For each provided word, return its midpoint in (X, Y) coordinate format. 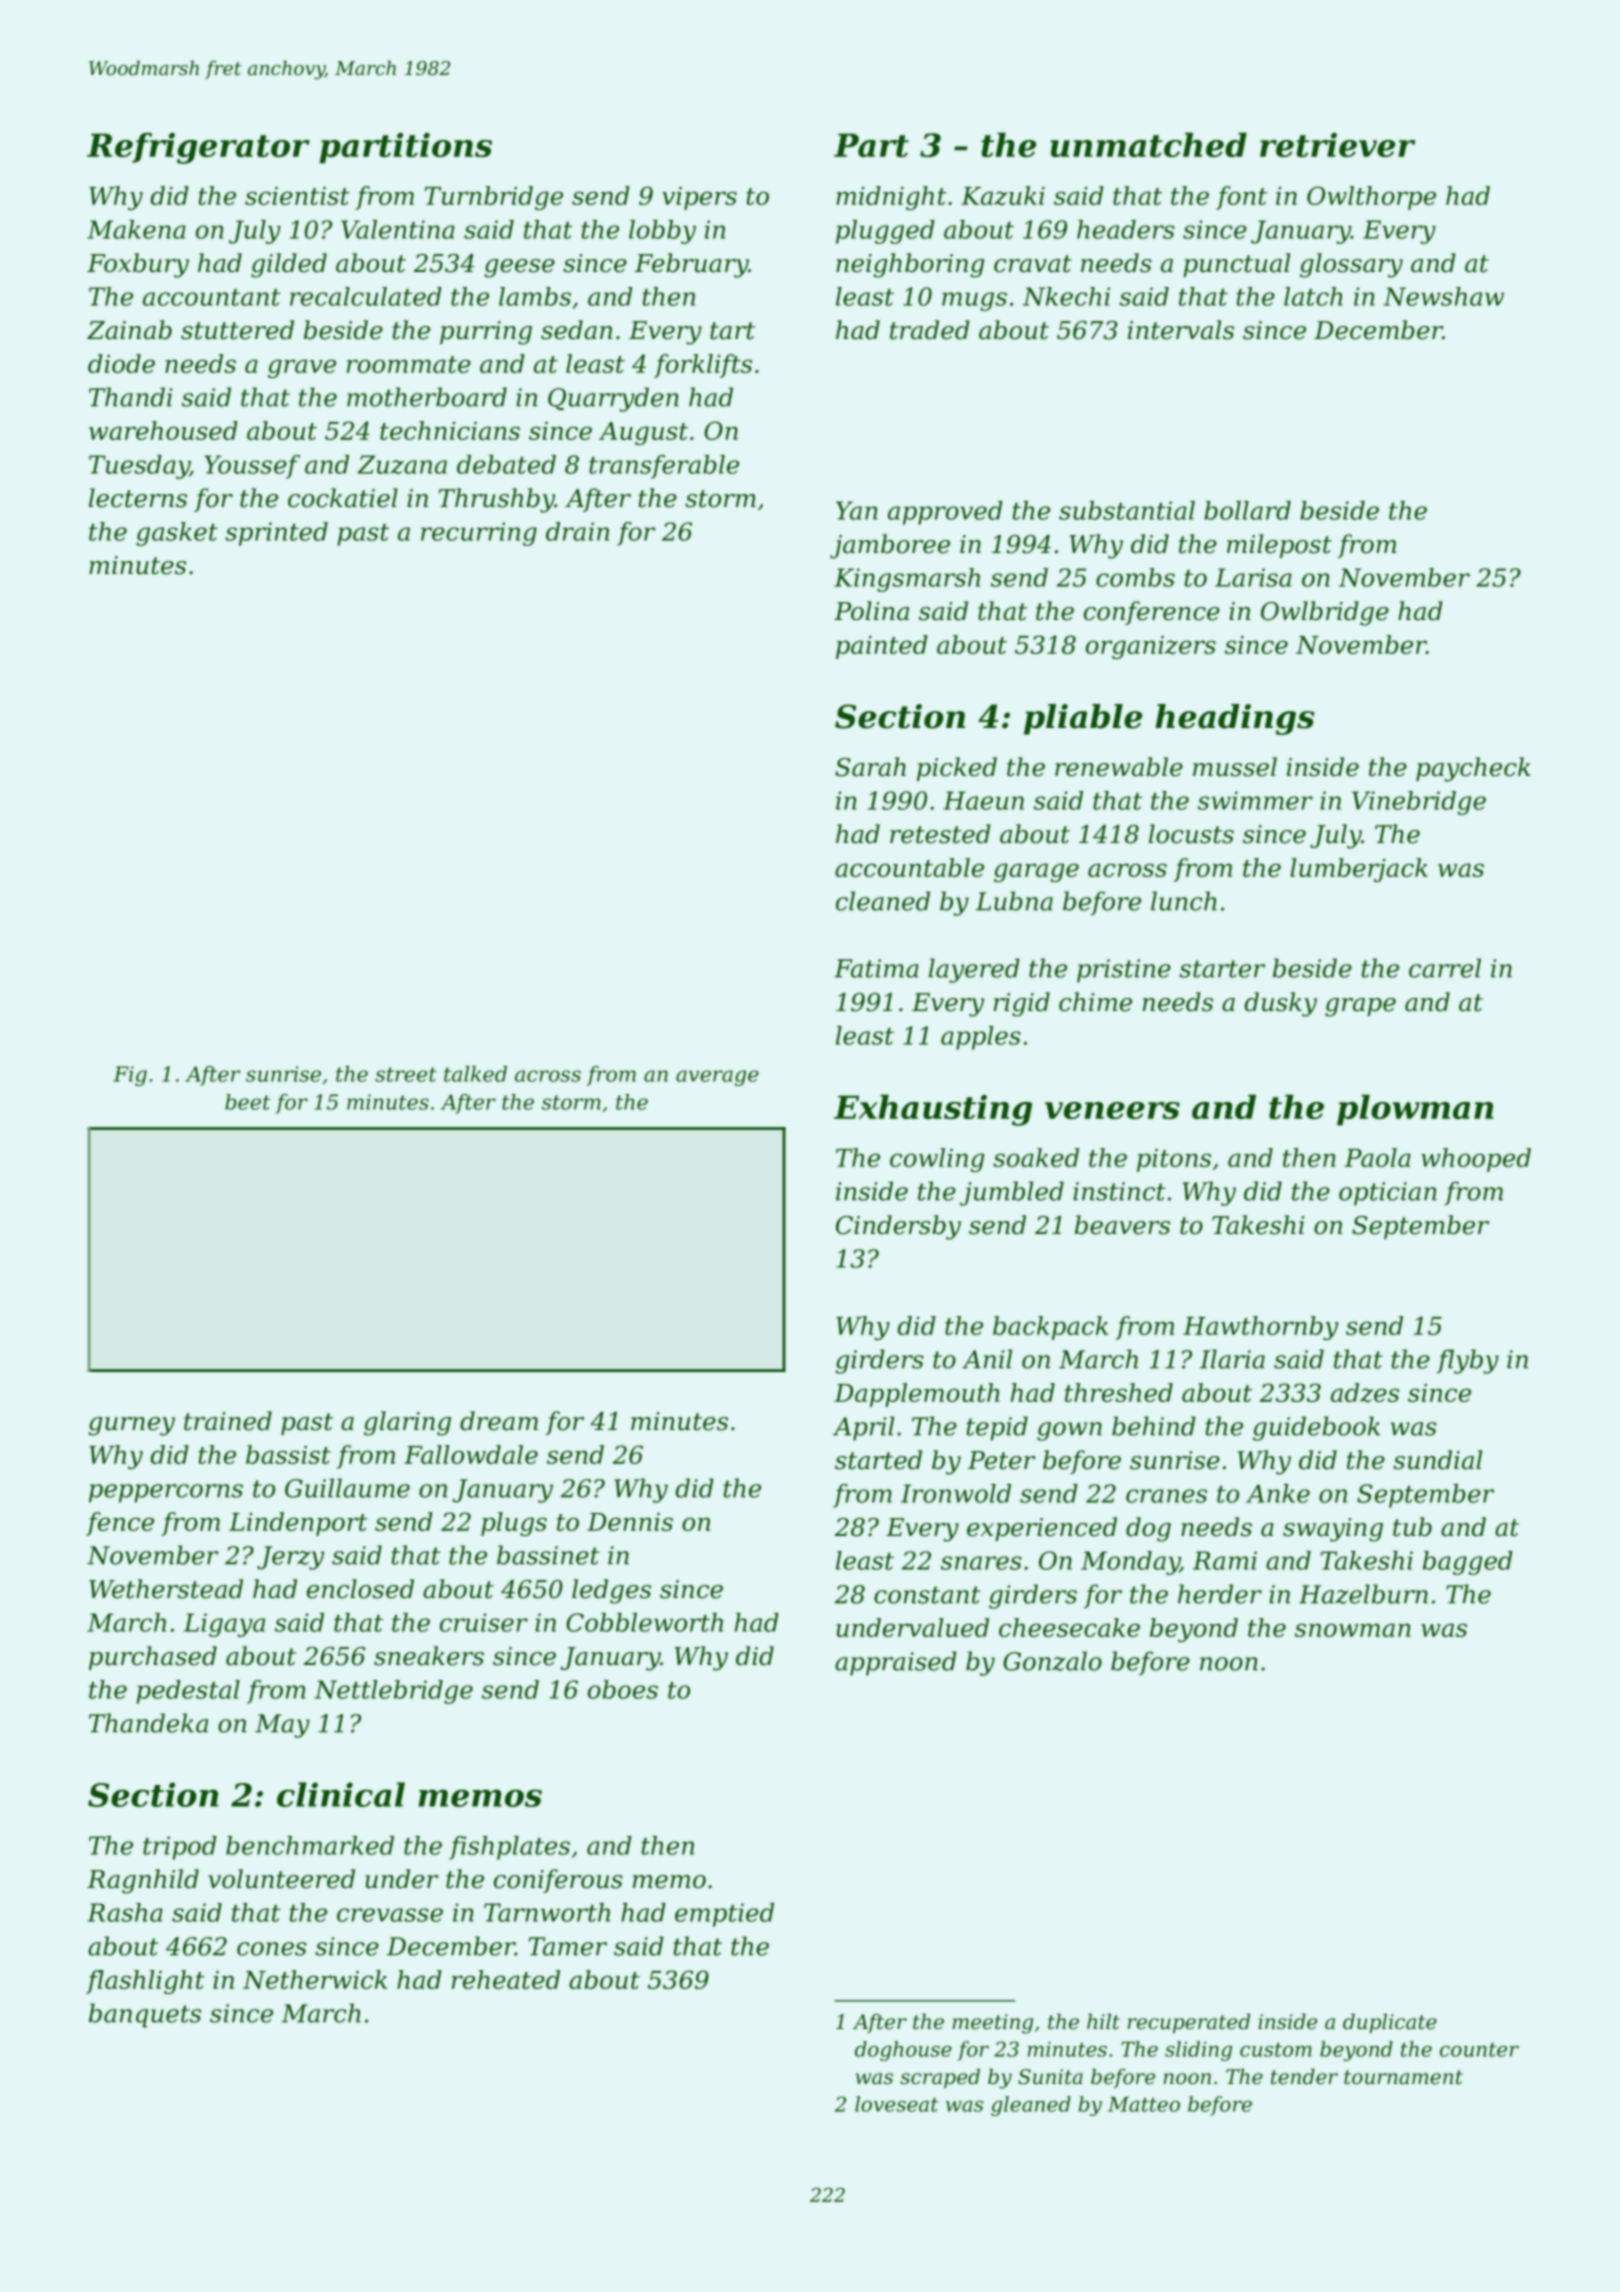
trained (228, 1421)
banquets (145, 2015)
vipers (699, 198)
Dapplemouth (917, 1395)
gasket (177, 534)
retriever (1337, 145)
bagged (1468, 1563)
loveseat (896, 2104)
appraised (896, 1663)
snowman (1353, 1630)
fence (120, 1524)
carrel (1445, 968)
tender (1304, 2076)
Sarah (870, 767)
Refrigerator (198, 148)
